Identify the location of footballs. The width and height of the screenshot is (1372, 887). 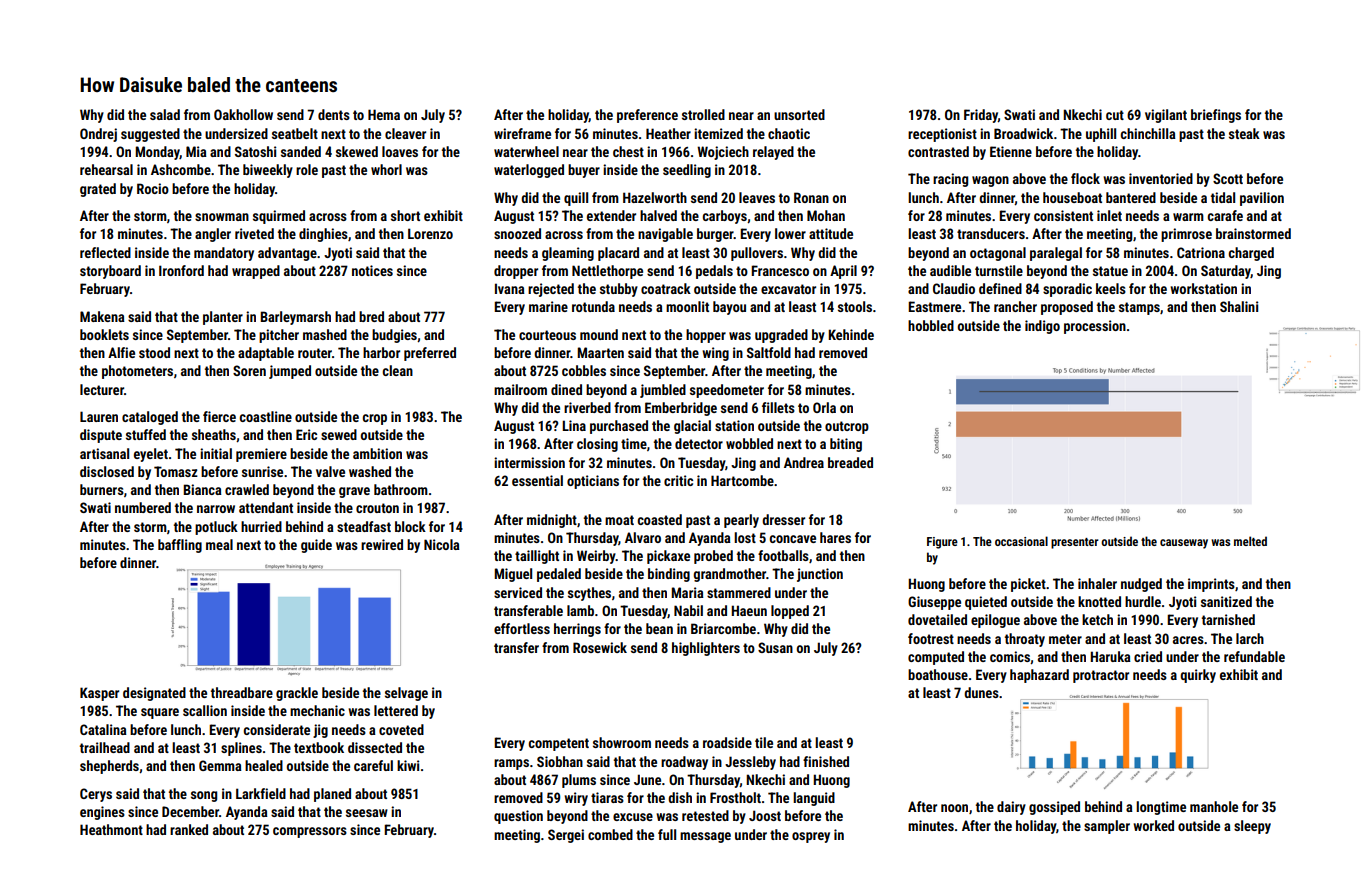
(783, 555).
